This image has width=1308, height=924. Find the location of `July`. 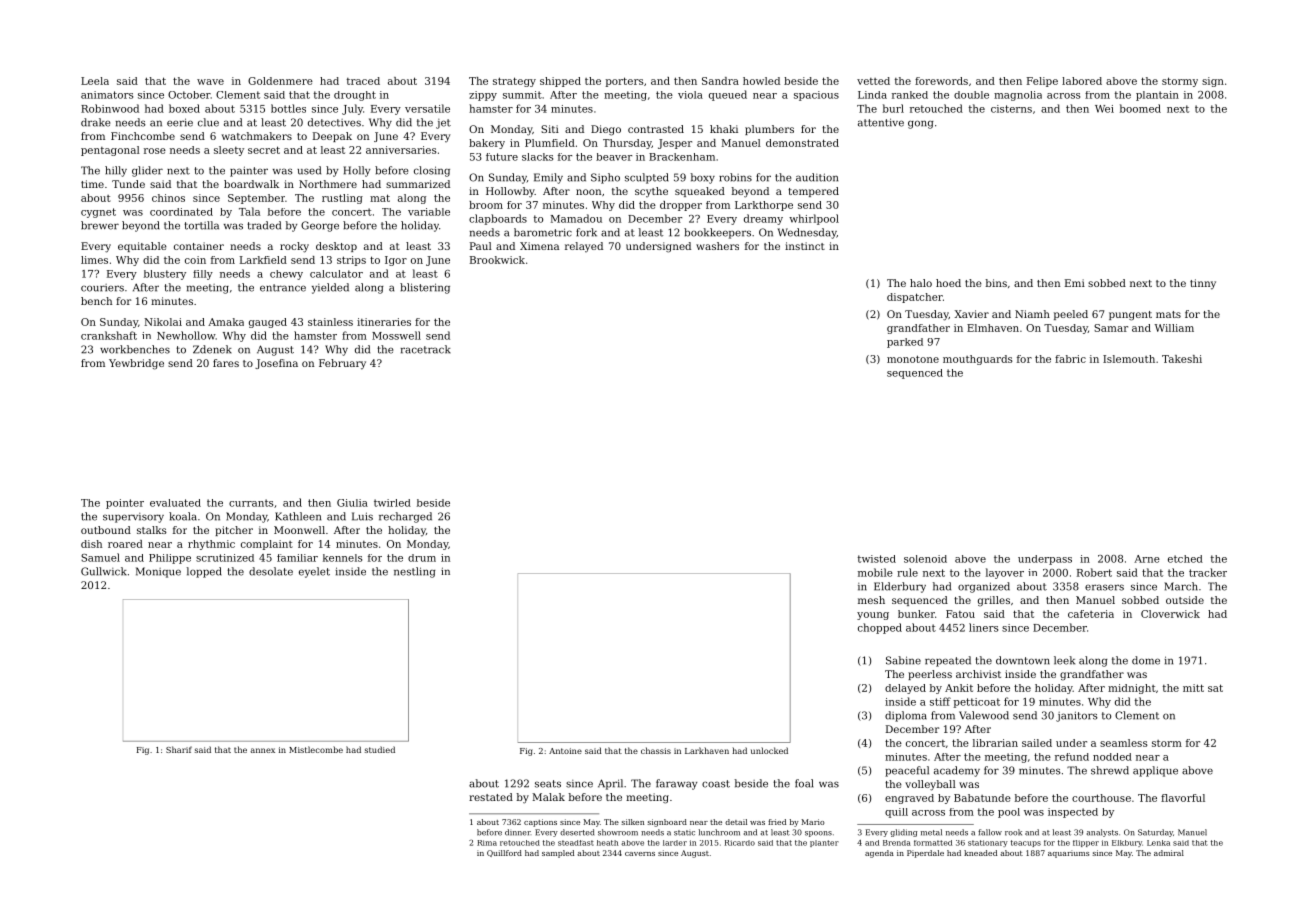

July is located at coordinates (352, 109).
